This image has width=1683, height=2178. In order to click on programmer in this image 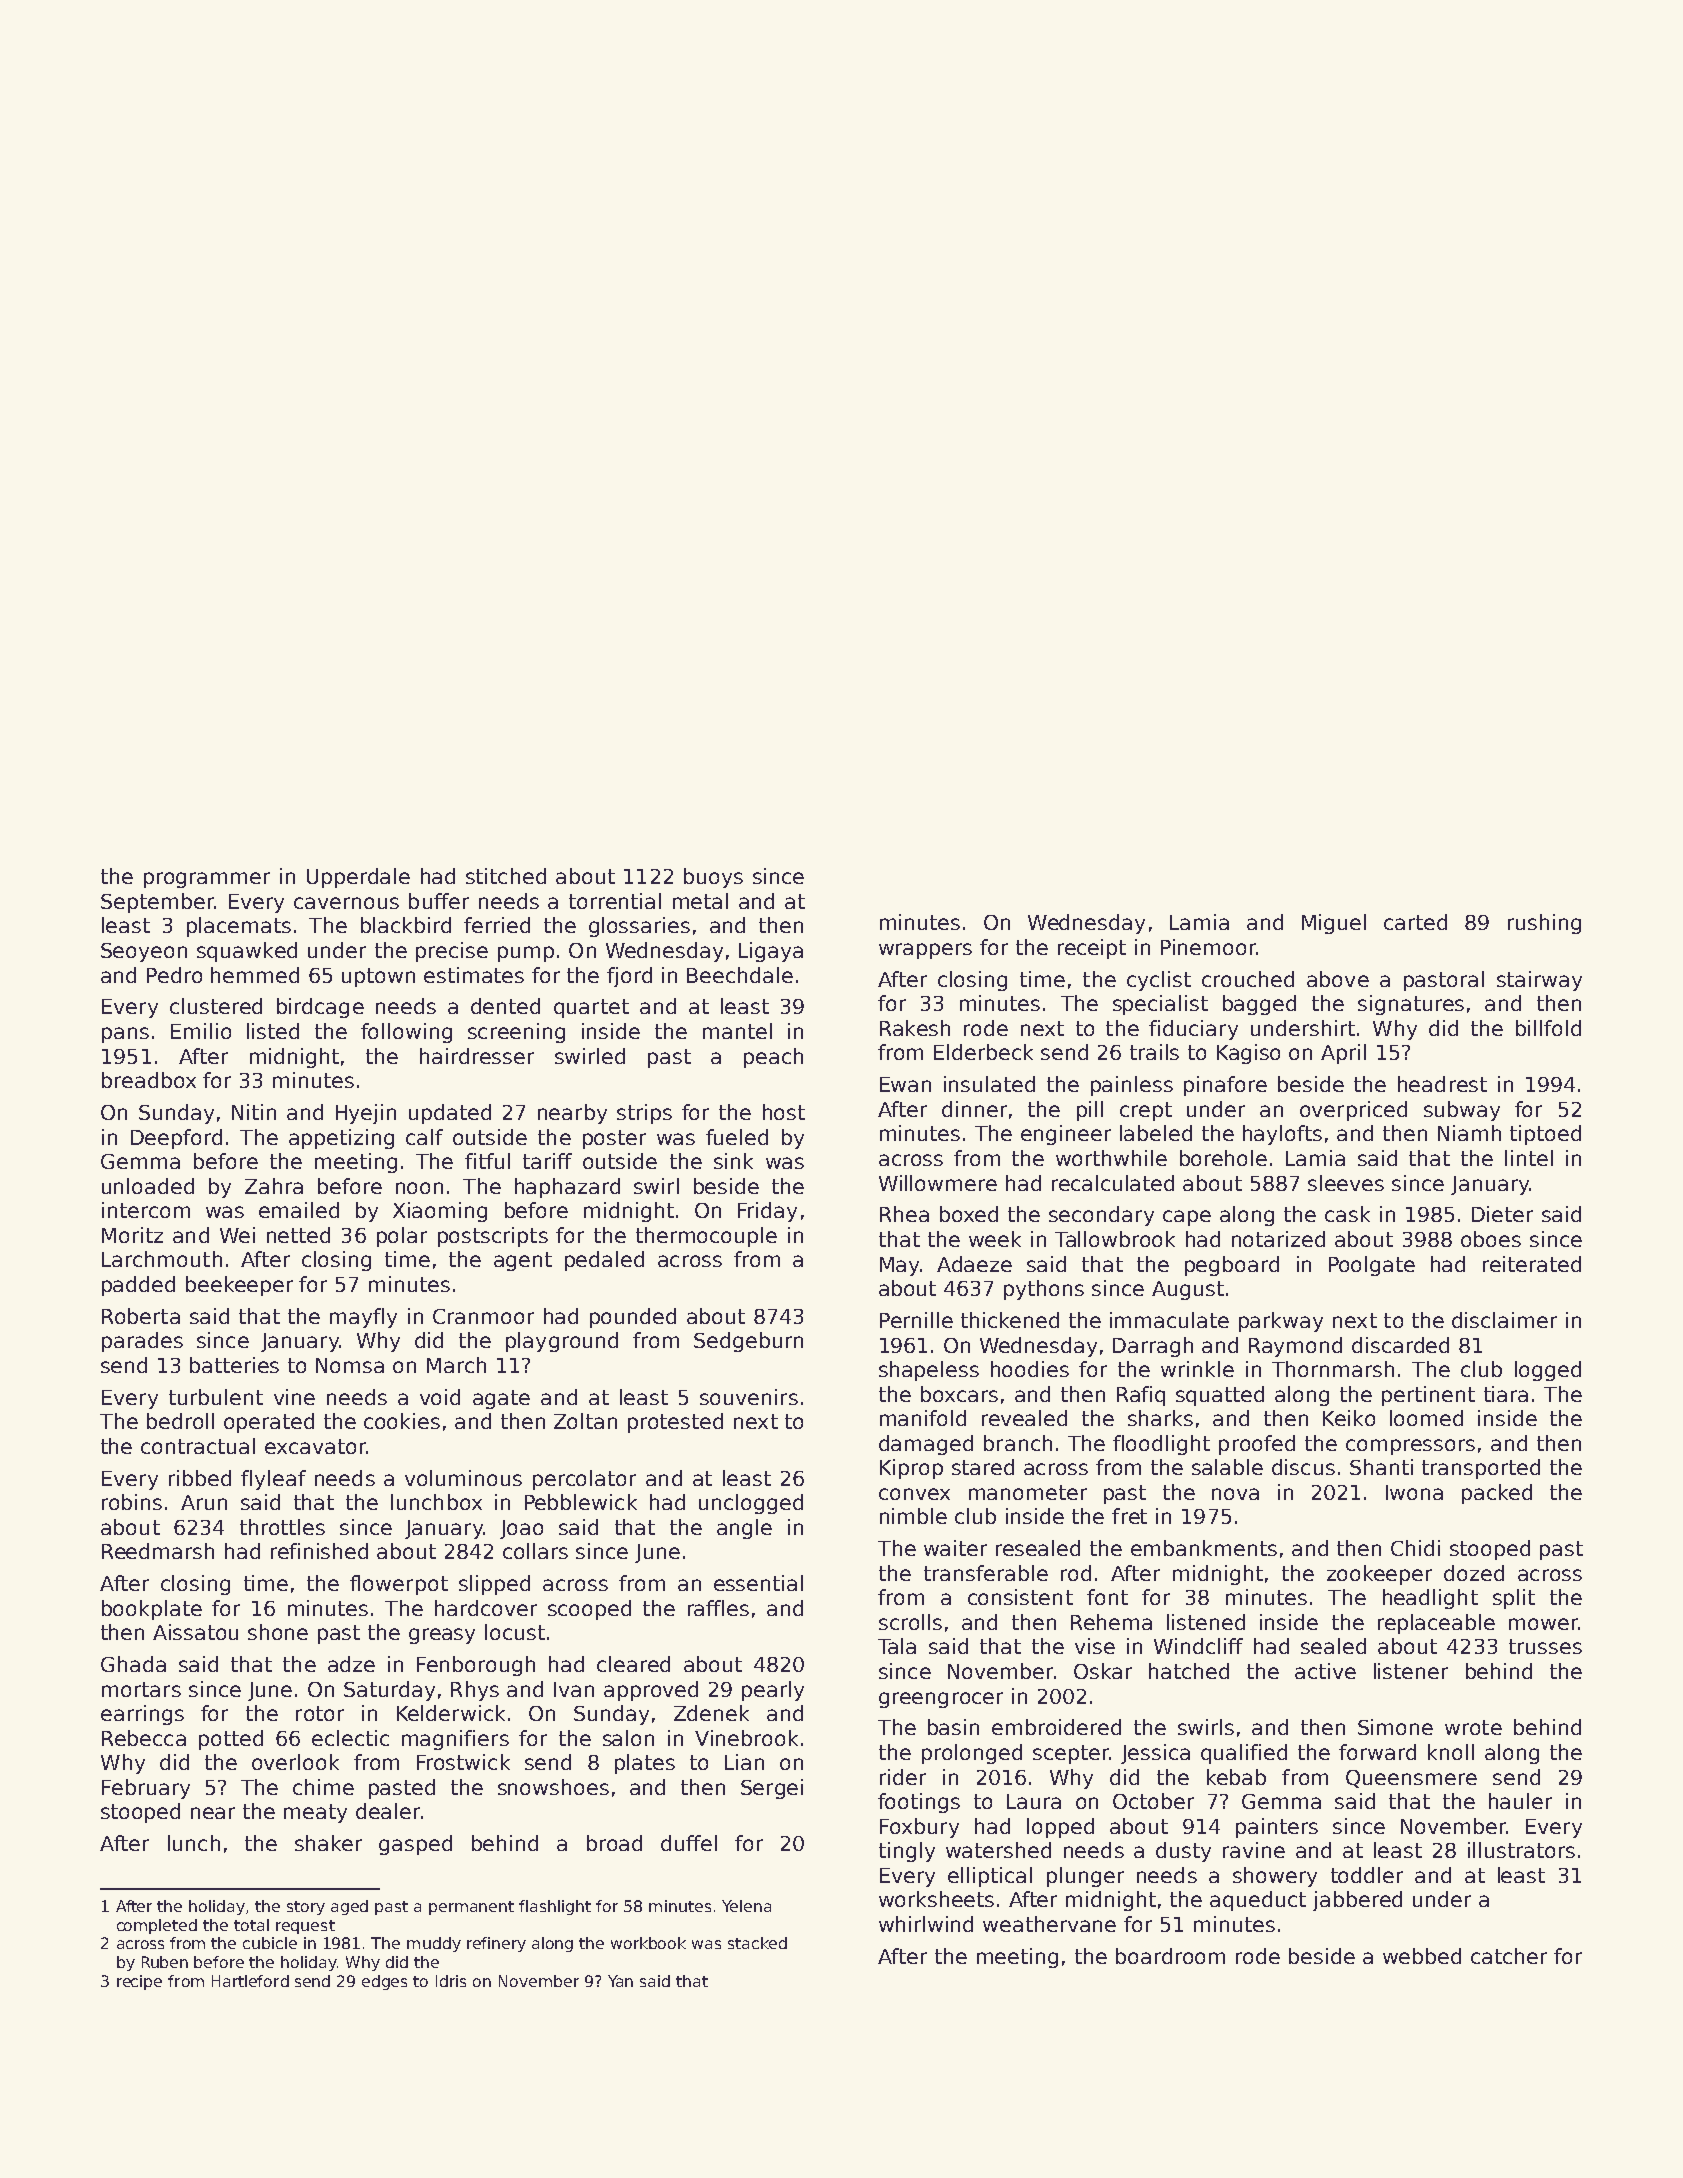, I will do `click(207, 880)`.
